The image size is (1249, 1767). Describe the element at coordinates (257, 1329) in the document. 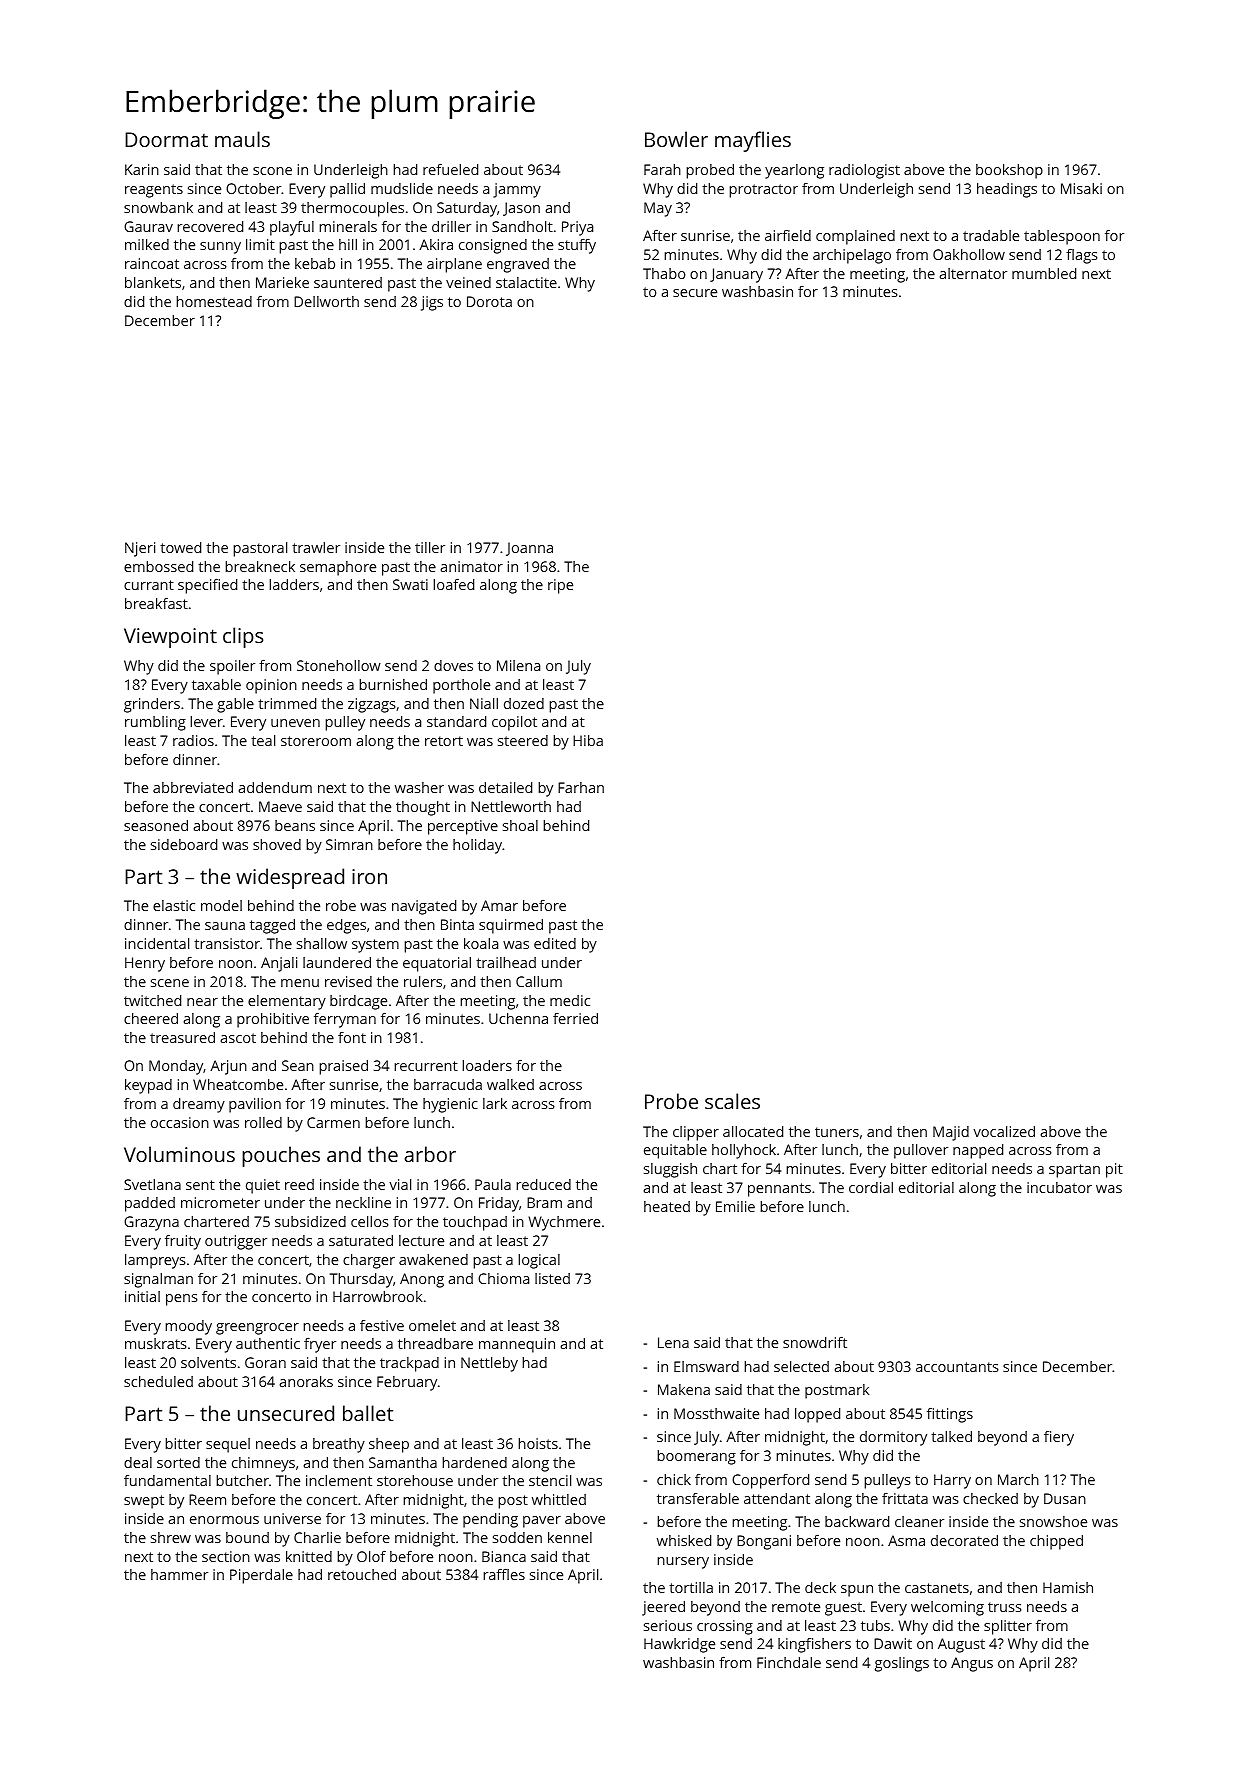

I see `greengrocer` at that location.
